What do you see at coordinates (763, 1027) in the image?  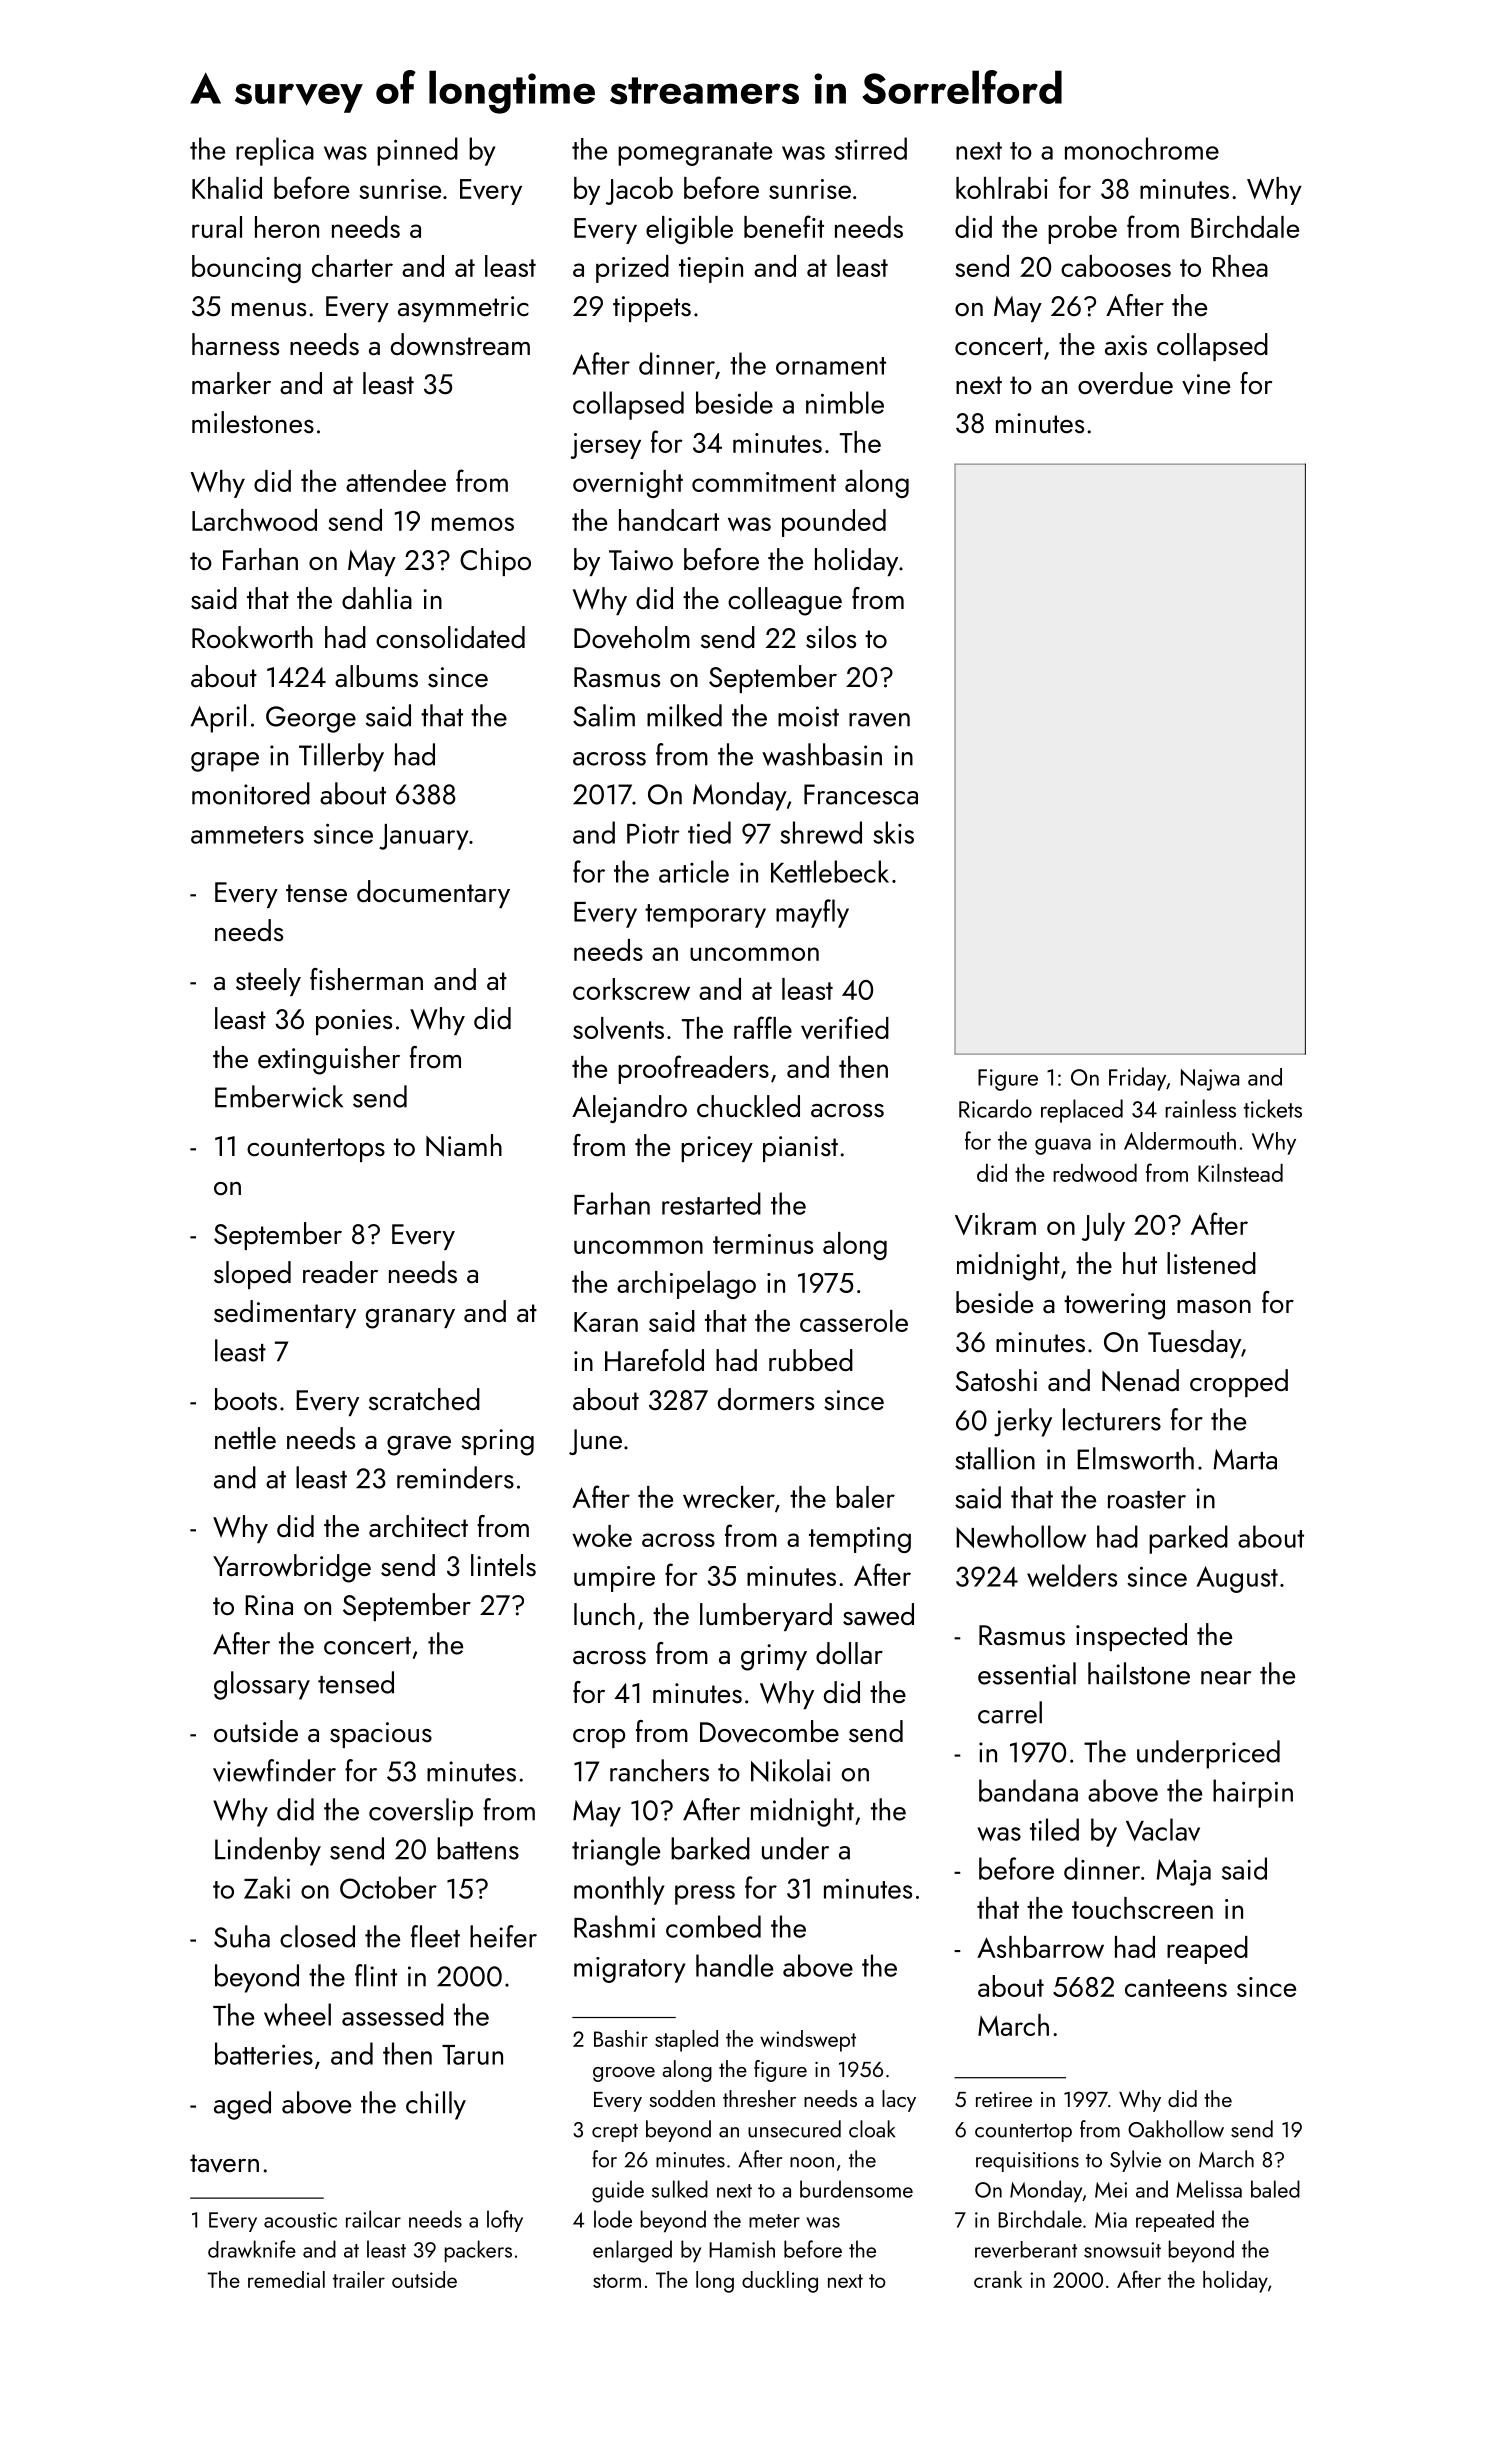 I see `raffle` at bounding box center [763, 1027].
